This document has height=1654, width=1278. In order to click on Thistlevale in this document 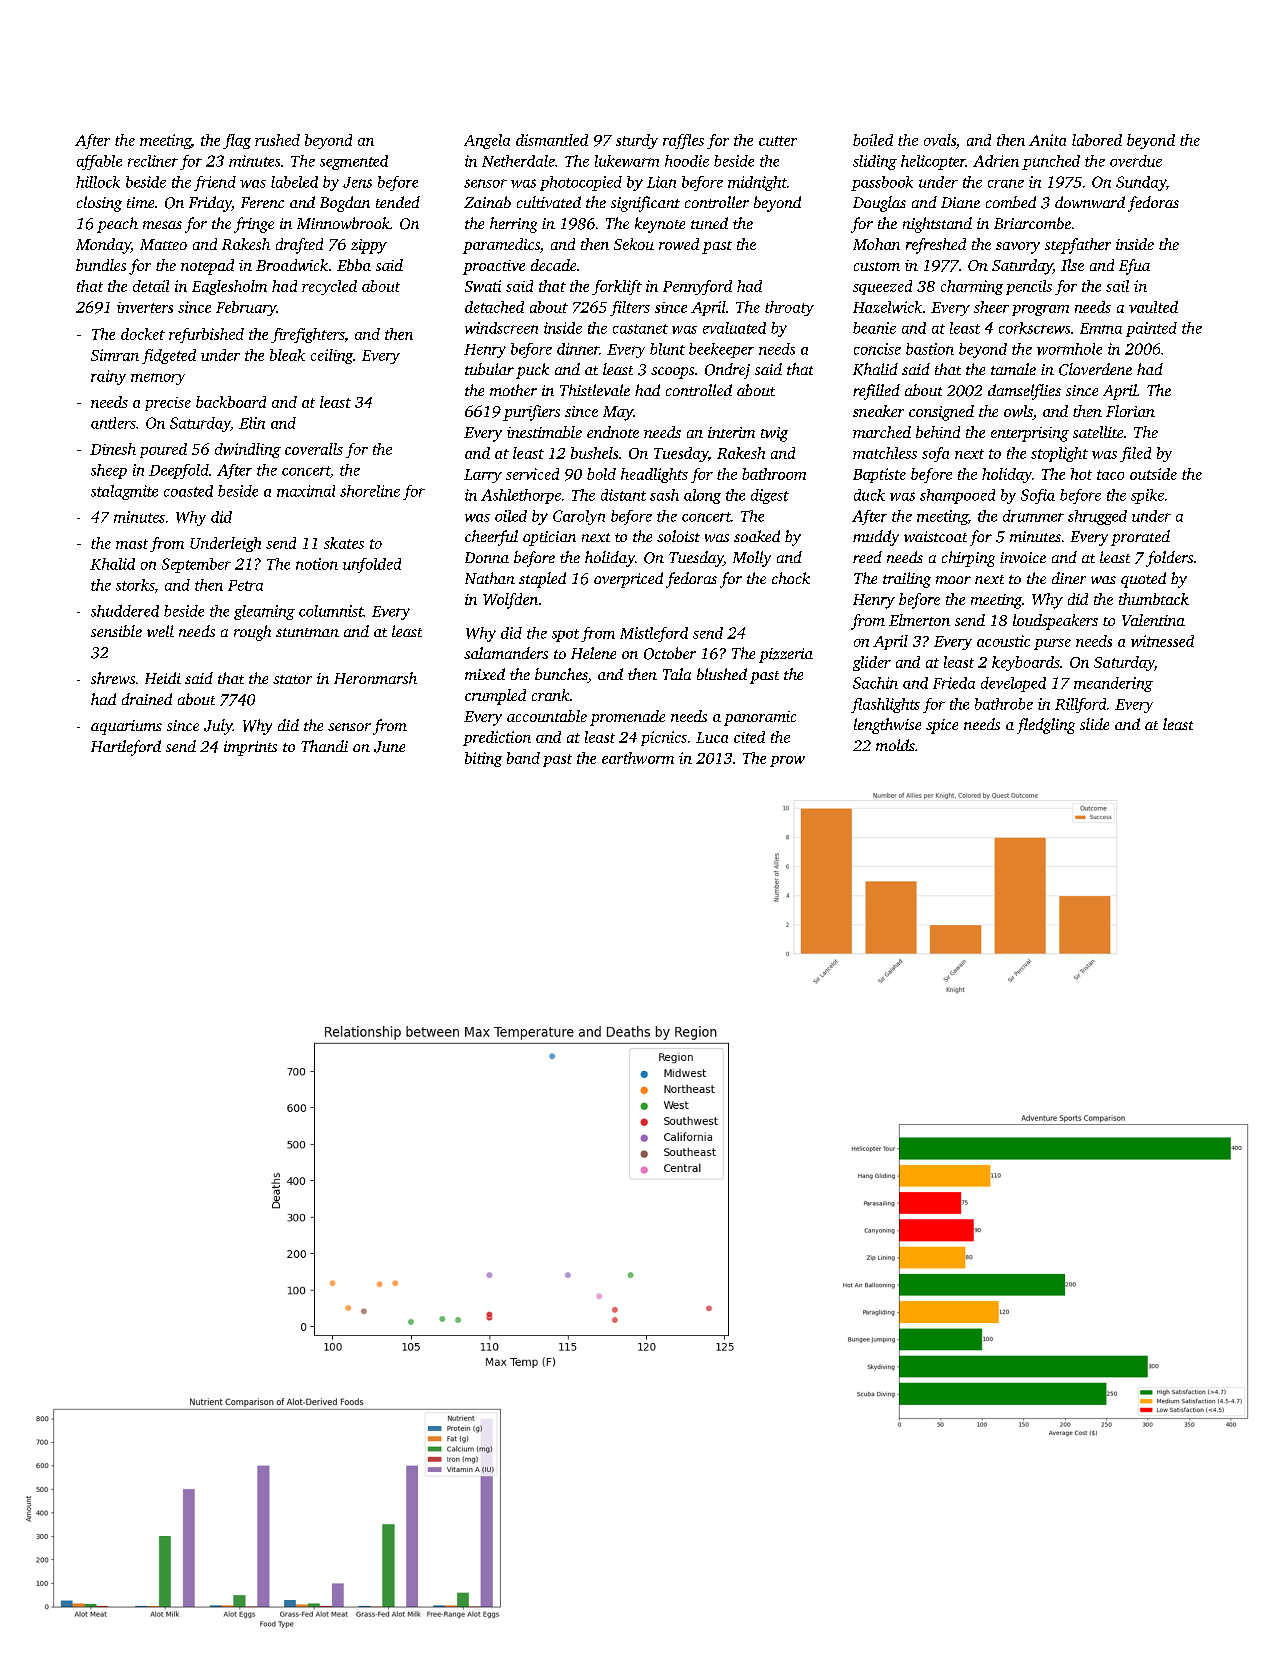, I will do `click(595, 390)`.
